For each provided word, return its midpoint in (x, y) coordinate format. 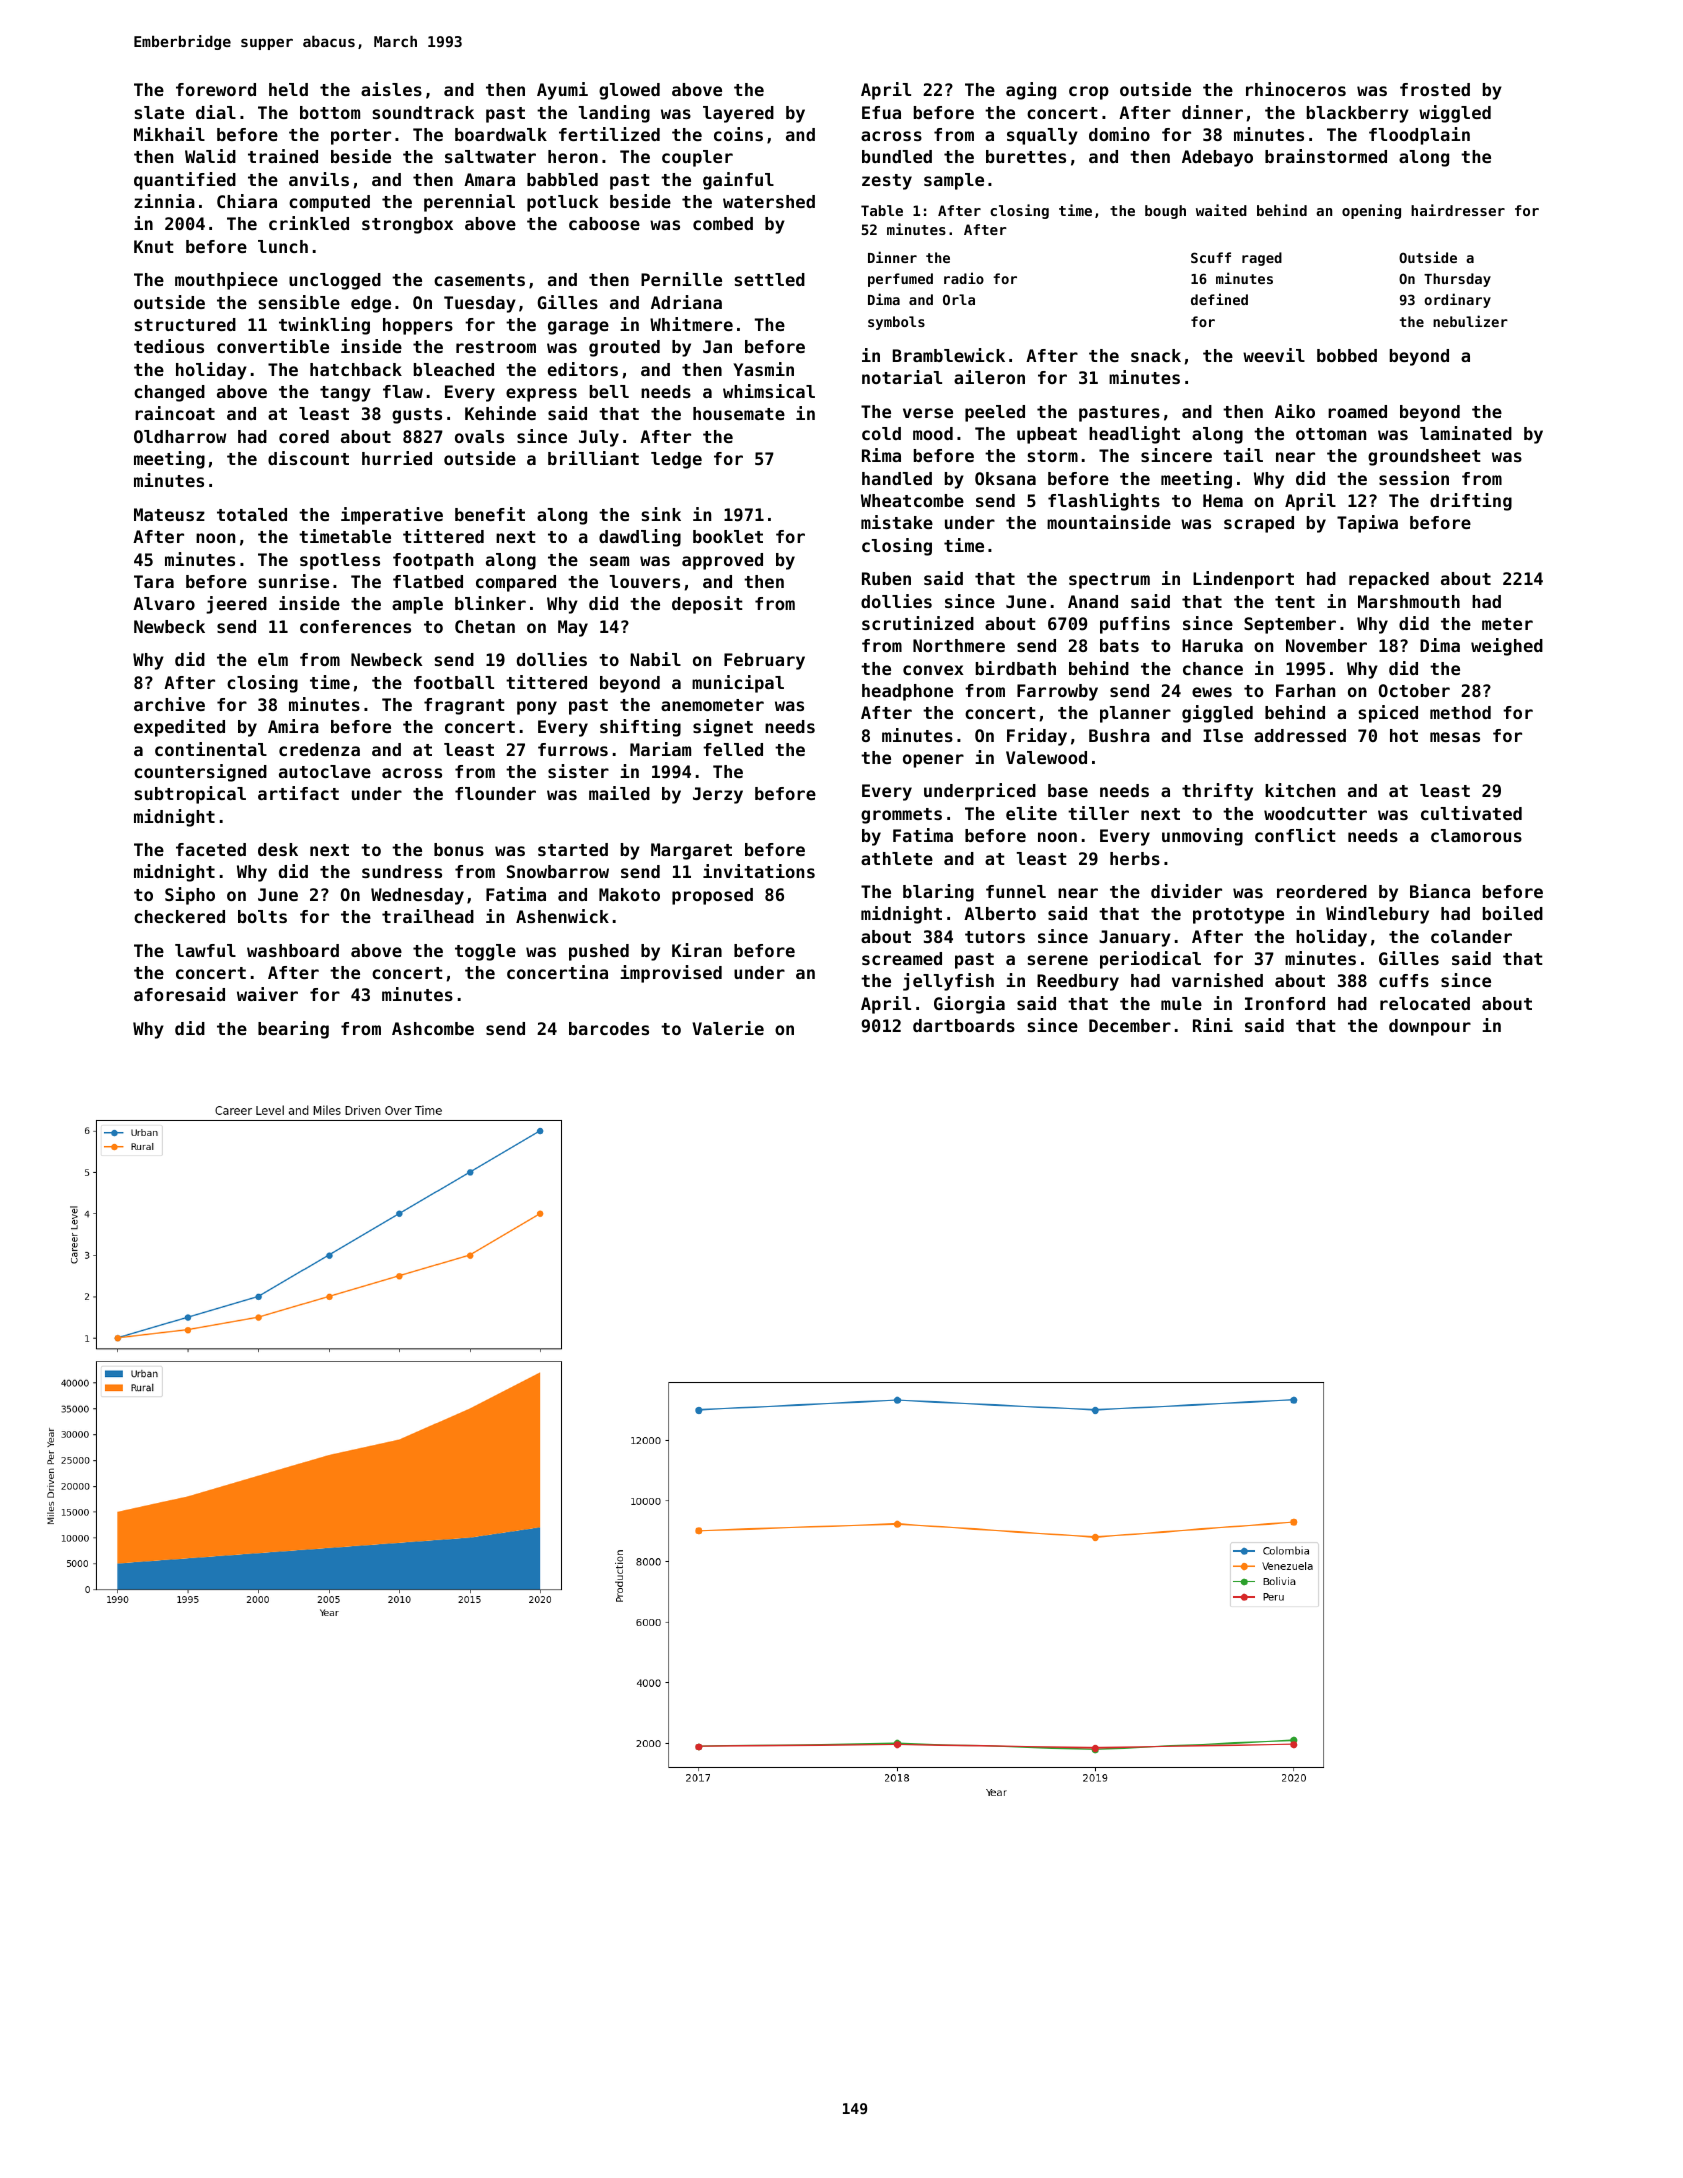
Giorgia (969, 1005)
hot (1404, 735)
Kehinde (500, 413)
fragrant (464, 706)
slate (159, 112)
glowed (629, 91)
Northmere (959, 645)
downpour (1430, 1027)
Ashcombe (433, 1028)
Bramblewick (949, 355)
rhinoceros (1296, 89)
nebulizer (1470, 321)
